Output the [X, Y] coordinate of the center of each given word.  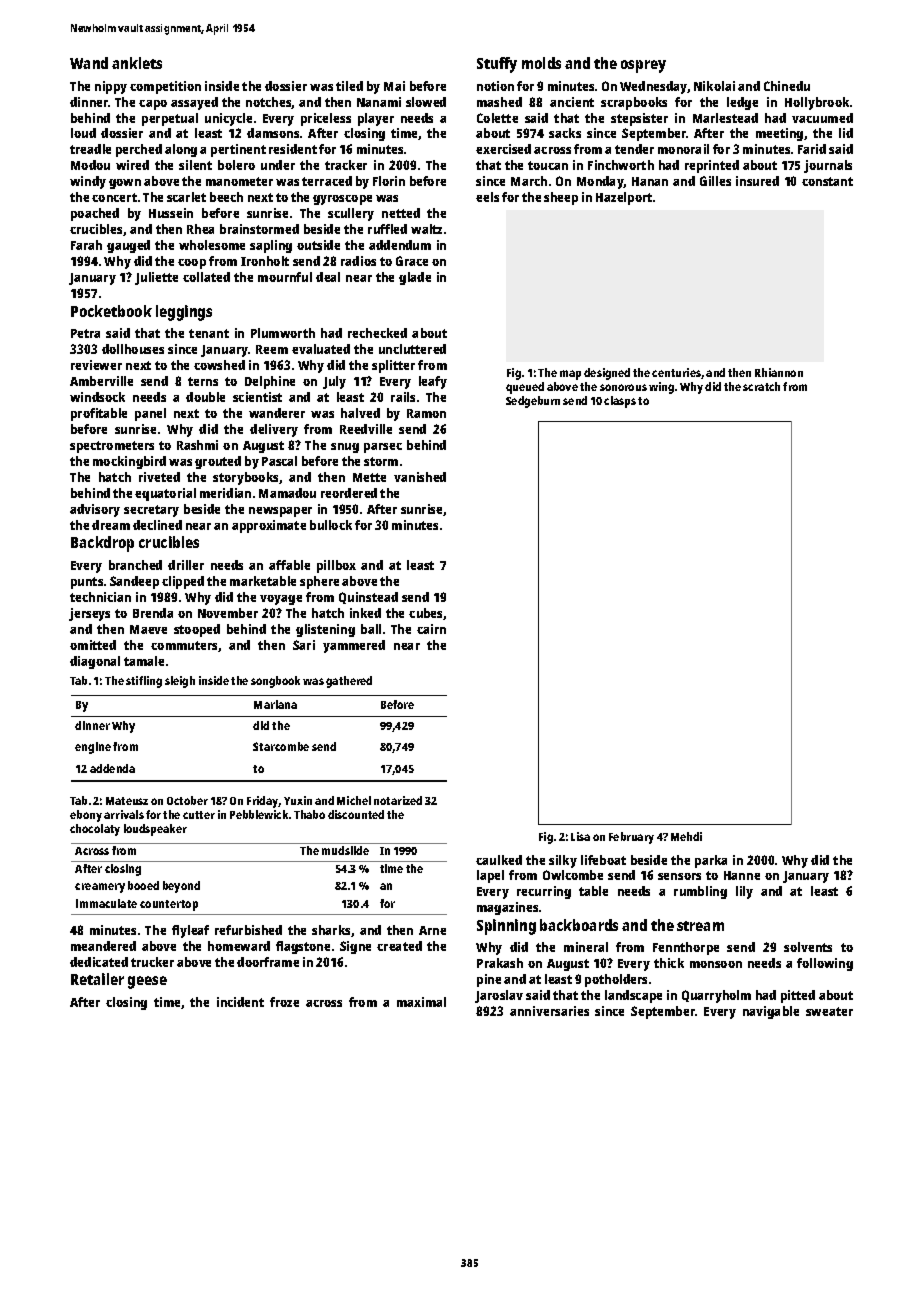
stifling [144, 682]
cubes [426, 614]
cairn [431, 629]
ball [371, 629]
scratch [761, 386]
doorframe [268, 962]
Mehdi [686, 836]
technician [100, 597]
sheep [561, 198]
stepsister [639, 119]
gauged [128, 246]
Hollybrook [817, 103]
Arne [432, 930]
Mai [394, 86]
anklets [137, 63]
